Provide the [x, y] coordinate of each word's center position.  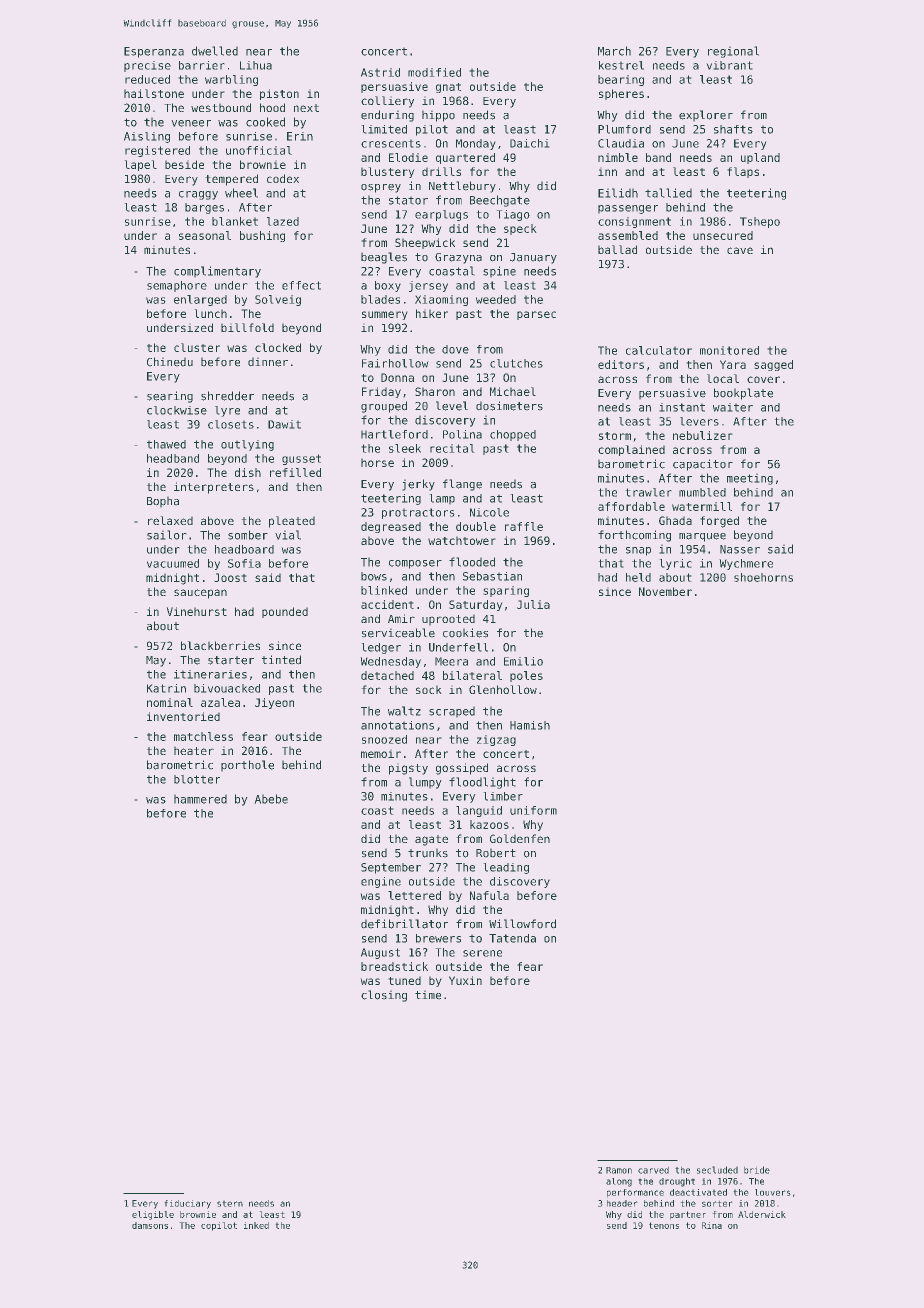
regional [733, 52]
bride [757, 1170]
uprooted [448, 620]
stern [230, 1204]
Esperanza [154, 52]
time [428, 995]
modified [434, 72]
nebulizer [702, 435]
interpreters [214, 488]
